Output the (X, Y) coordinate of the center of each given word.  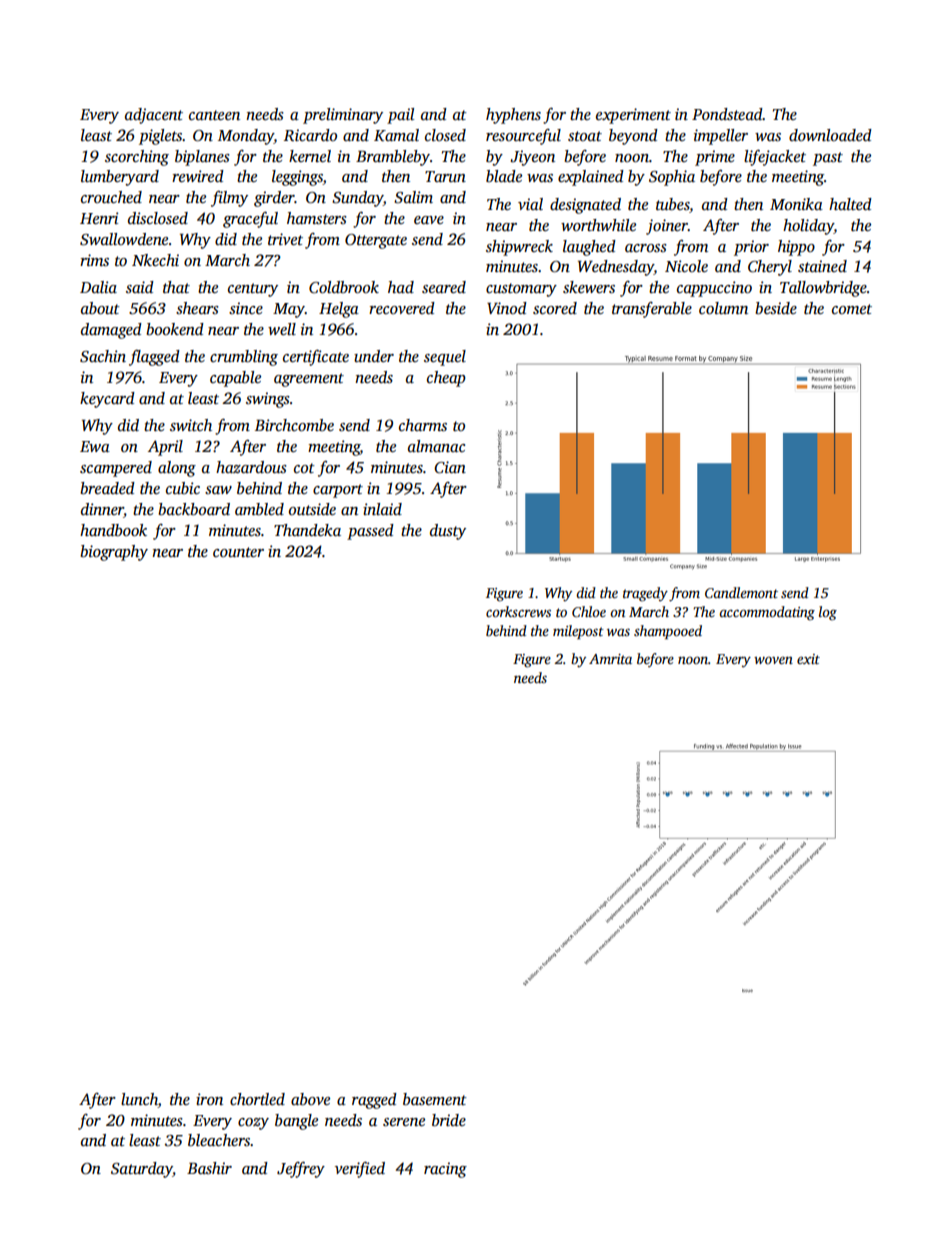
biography (114, 553)
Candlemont (741, 592)
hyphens (513, 116)
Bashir (209, 1168)
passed (370, 532)
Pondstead (727, 114)
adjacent (154, 116)
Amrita (610, 659)
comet (852, 309)
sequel (445, 358)
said (140, 287)
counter (238, 552)
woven (773, 660)
